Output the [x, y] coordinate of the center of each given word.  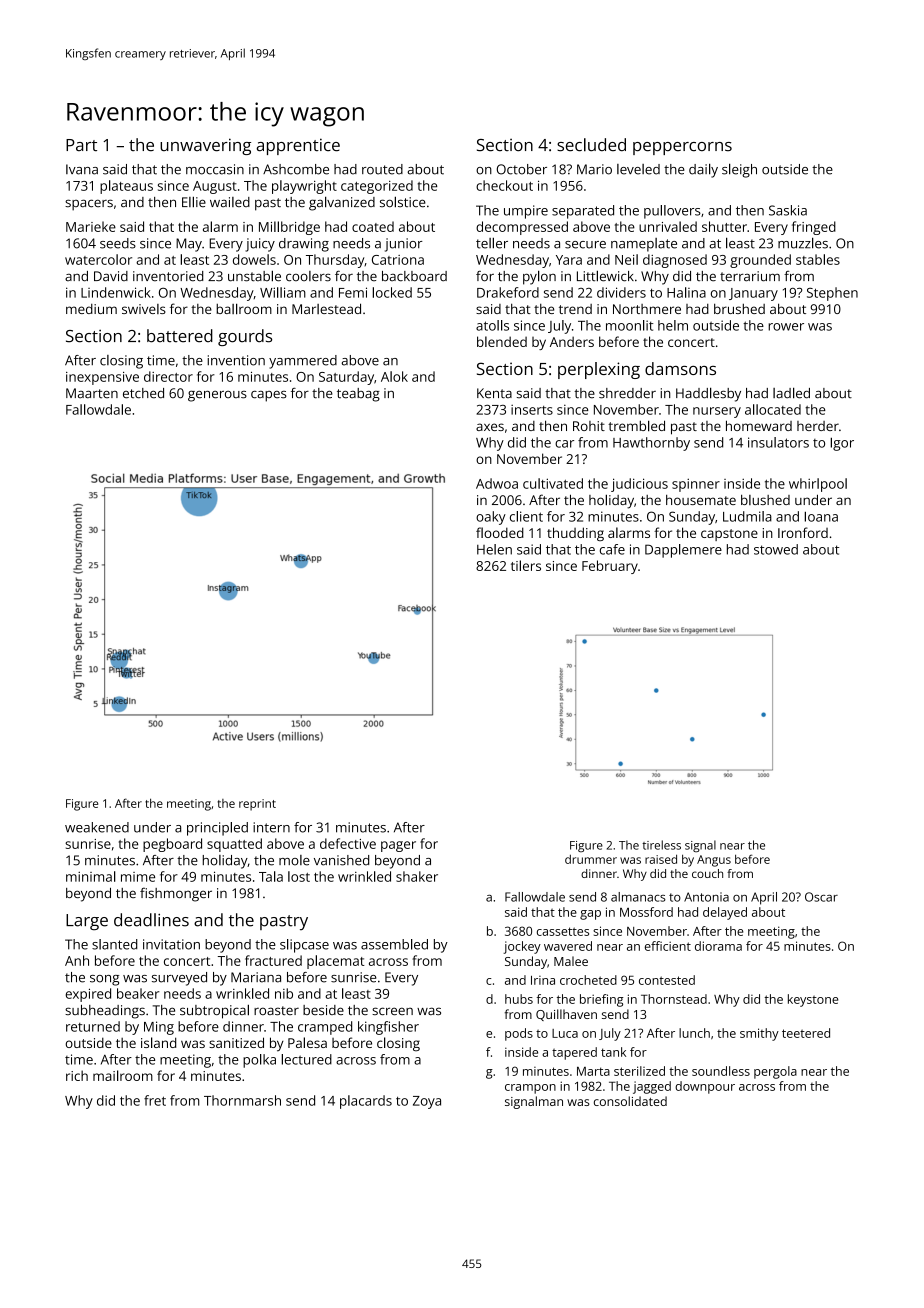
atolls [492, 325]
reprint [257, 805]
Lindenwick [116, 292]
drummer [591, 859]
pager [398, 846]
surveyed [179, 979]
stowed [776, 549]
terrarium [750, 276]
